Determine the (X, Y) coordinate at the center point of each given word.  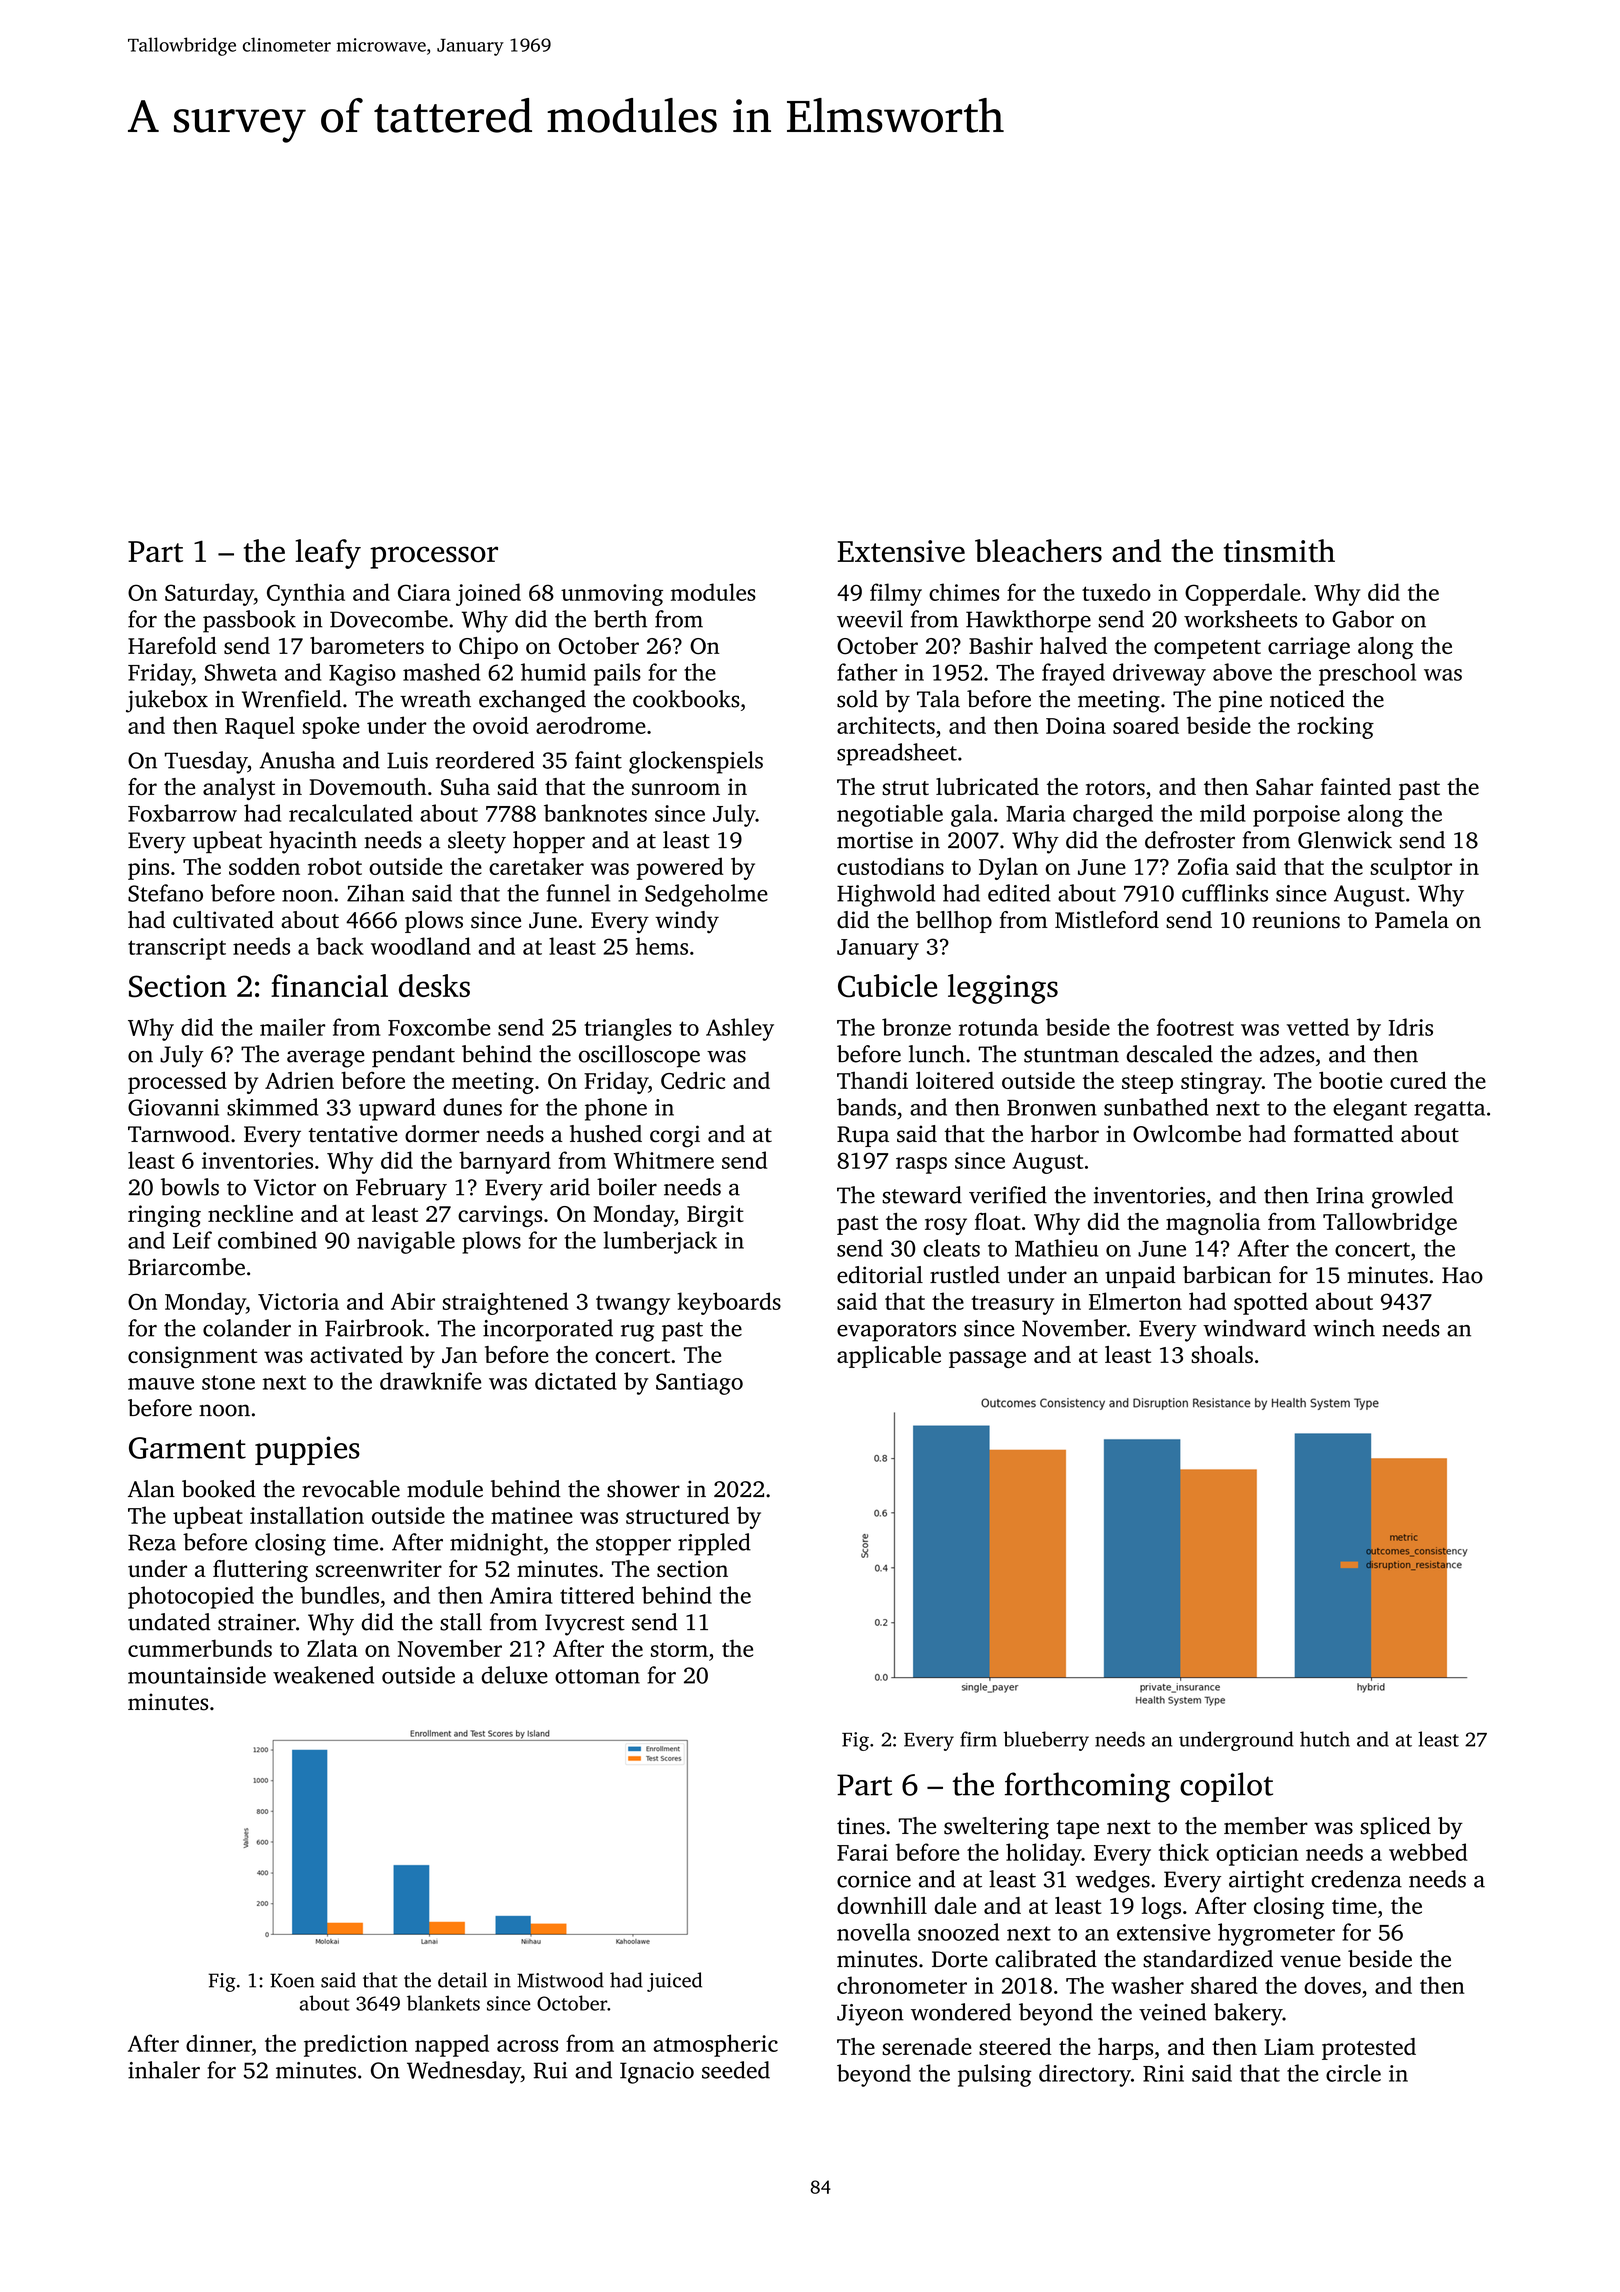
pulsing (995, 2075)
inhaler (164, 2070)
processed (177, 1082)
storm (679, 1650)
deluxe (514, 1675)
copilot (1226, 1787)
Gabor (1363, 619)
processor (434, 557)
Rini (1163, 2073)
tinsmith (1279, 551)
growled (1412, 1197)
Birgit (715, 1216)
